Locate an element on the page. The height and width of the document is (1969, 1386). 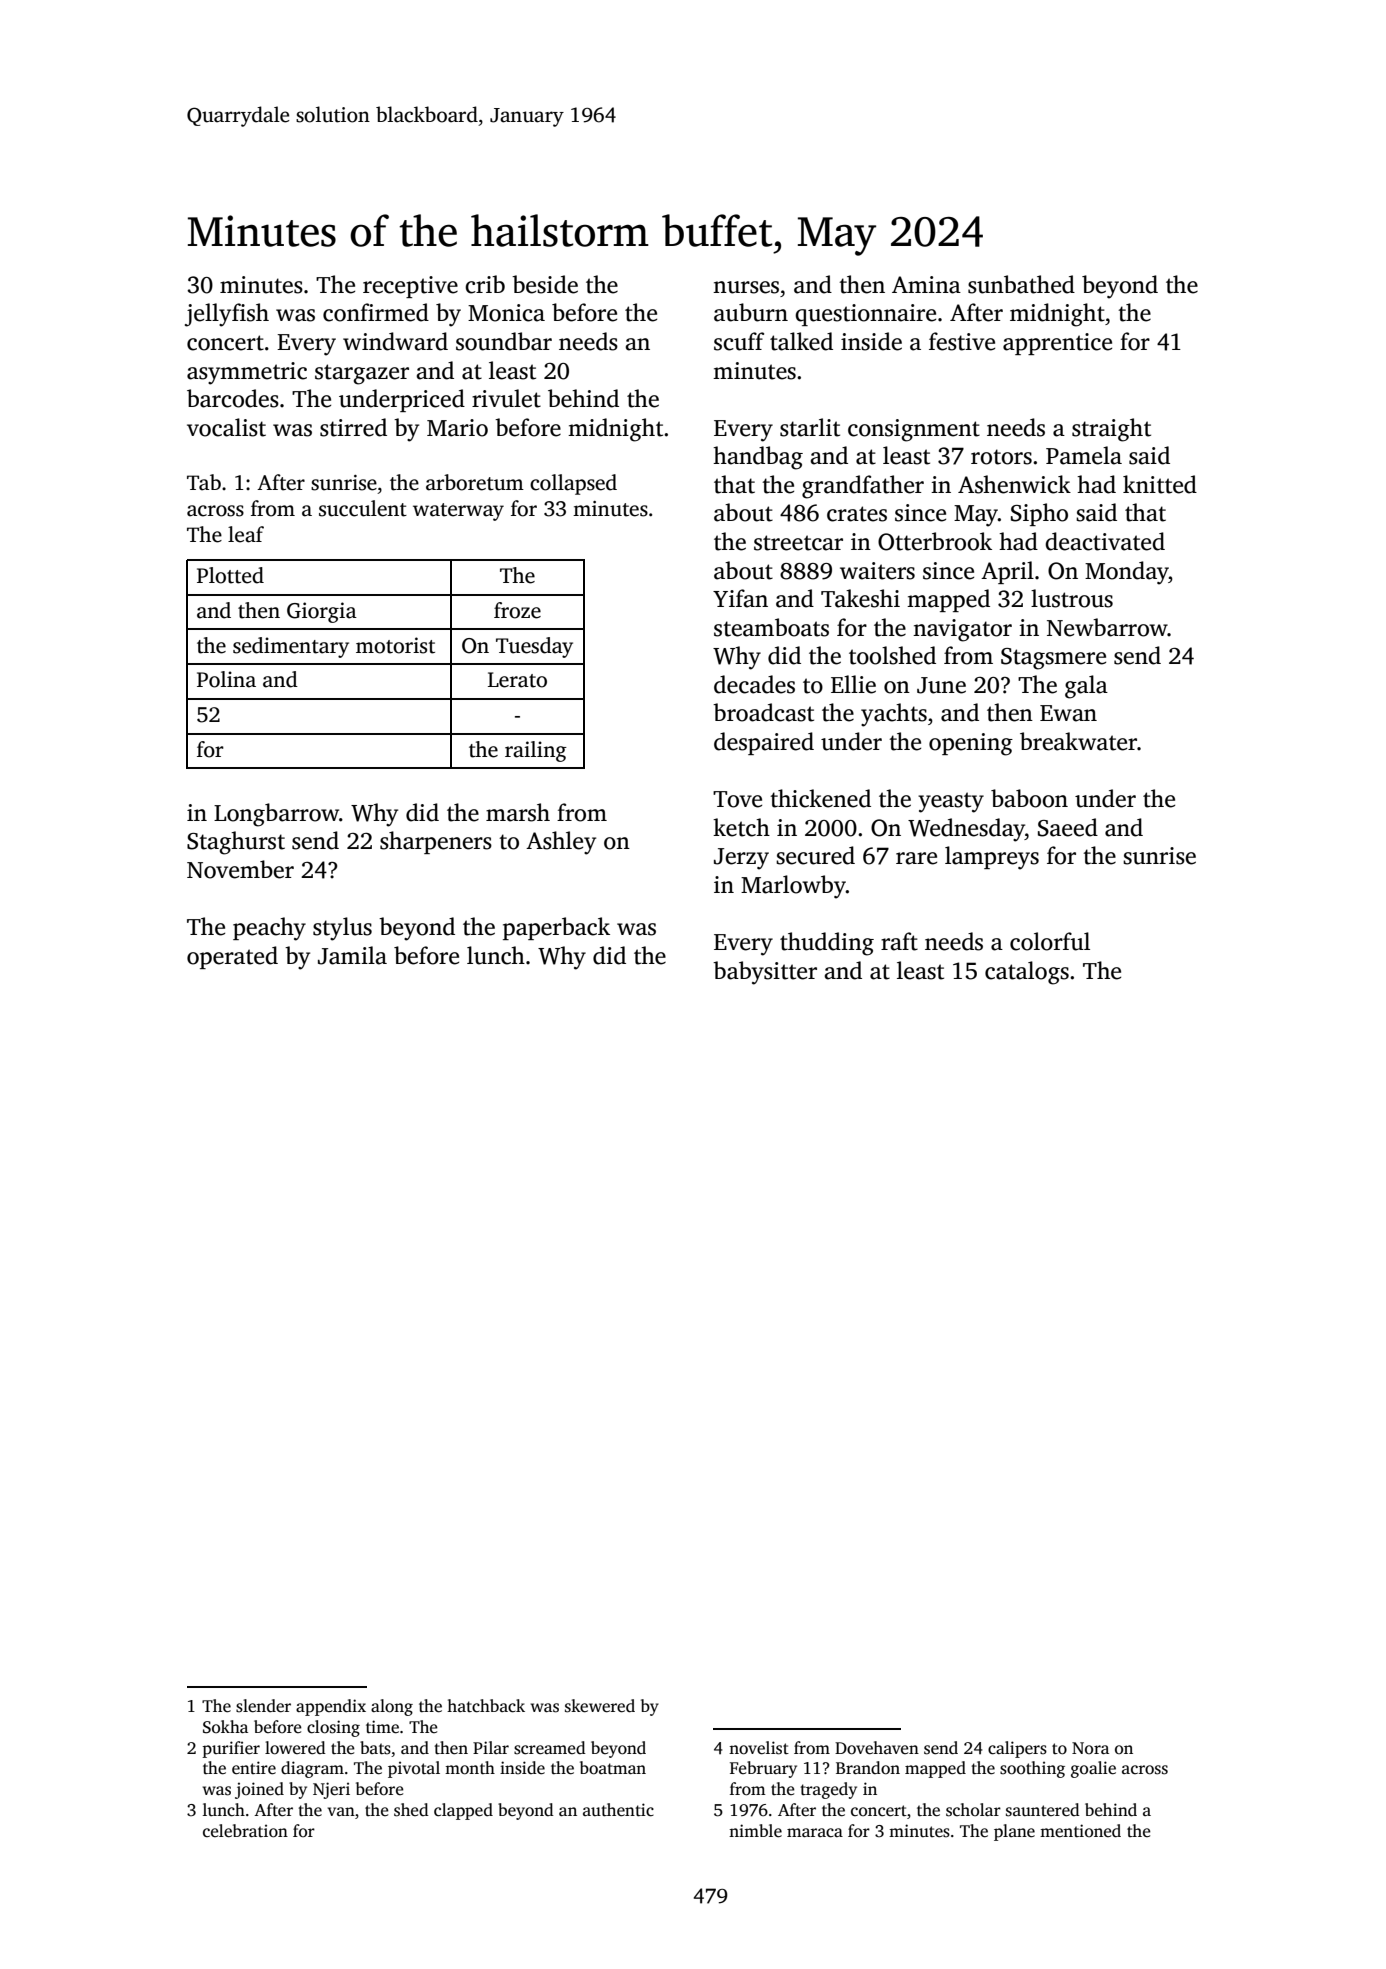
calipers is located at coordinates (1017, 1749).
